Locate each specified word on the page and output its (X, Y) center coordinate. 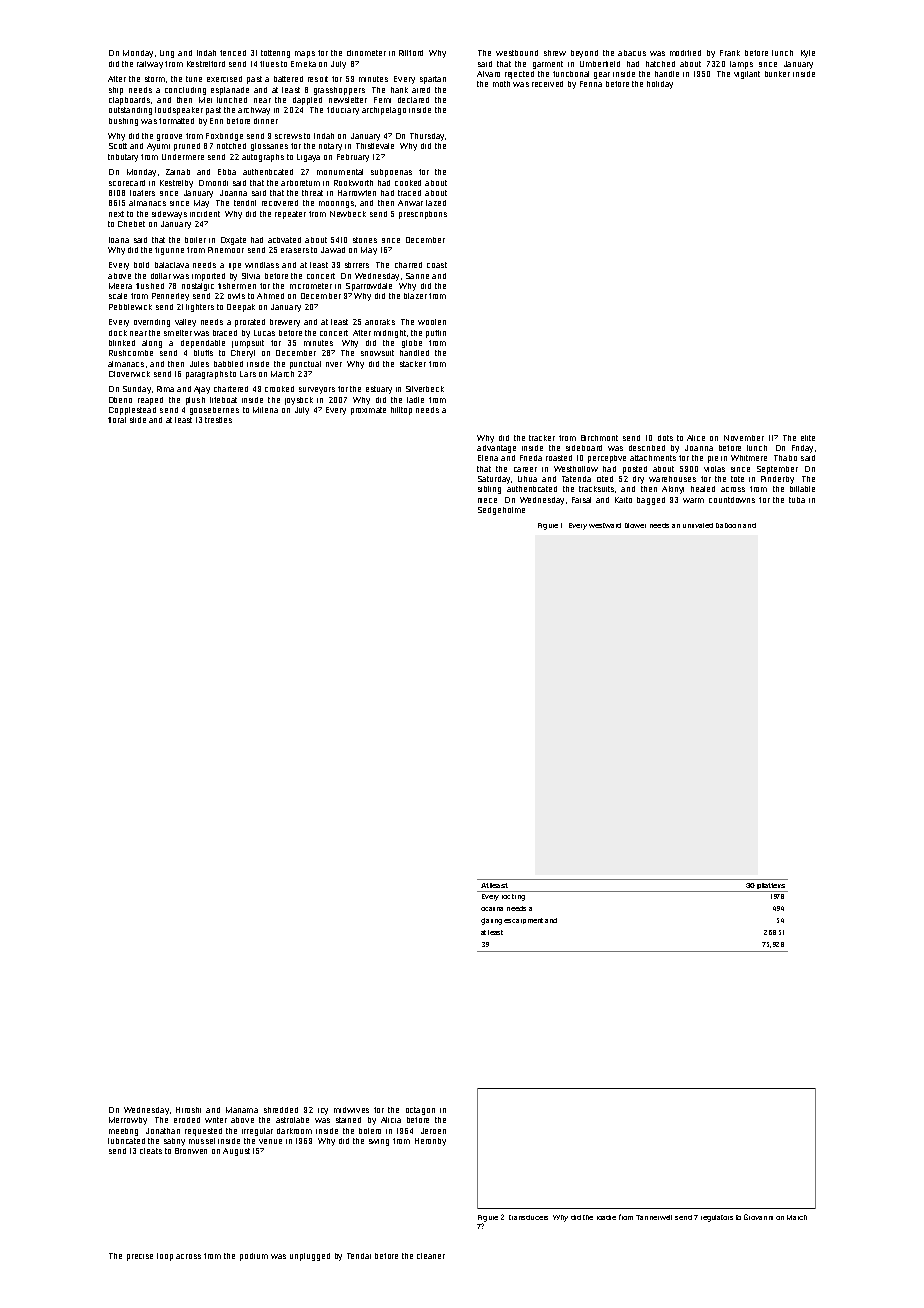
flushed (150, 286)
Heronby (430, 1142)
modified (685, 53)
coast (437, 265)
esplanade (230, 91)
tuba (797, 500)
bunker (777, 74)
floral (117, 420)
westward (605, 525)
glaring (491, 921)
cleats (151, 1151)
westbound (517, 53)
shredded (281, 1110)
